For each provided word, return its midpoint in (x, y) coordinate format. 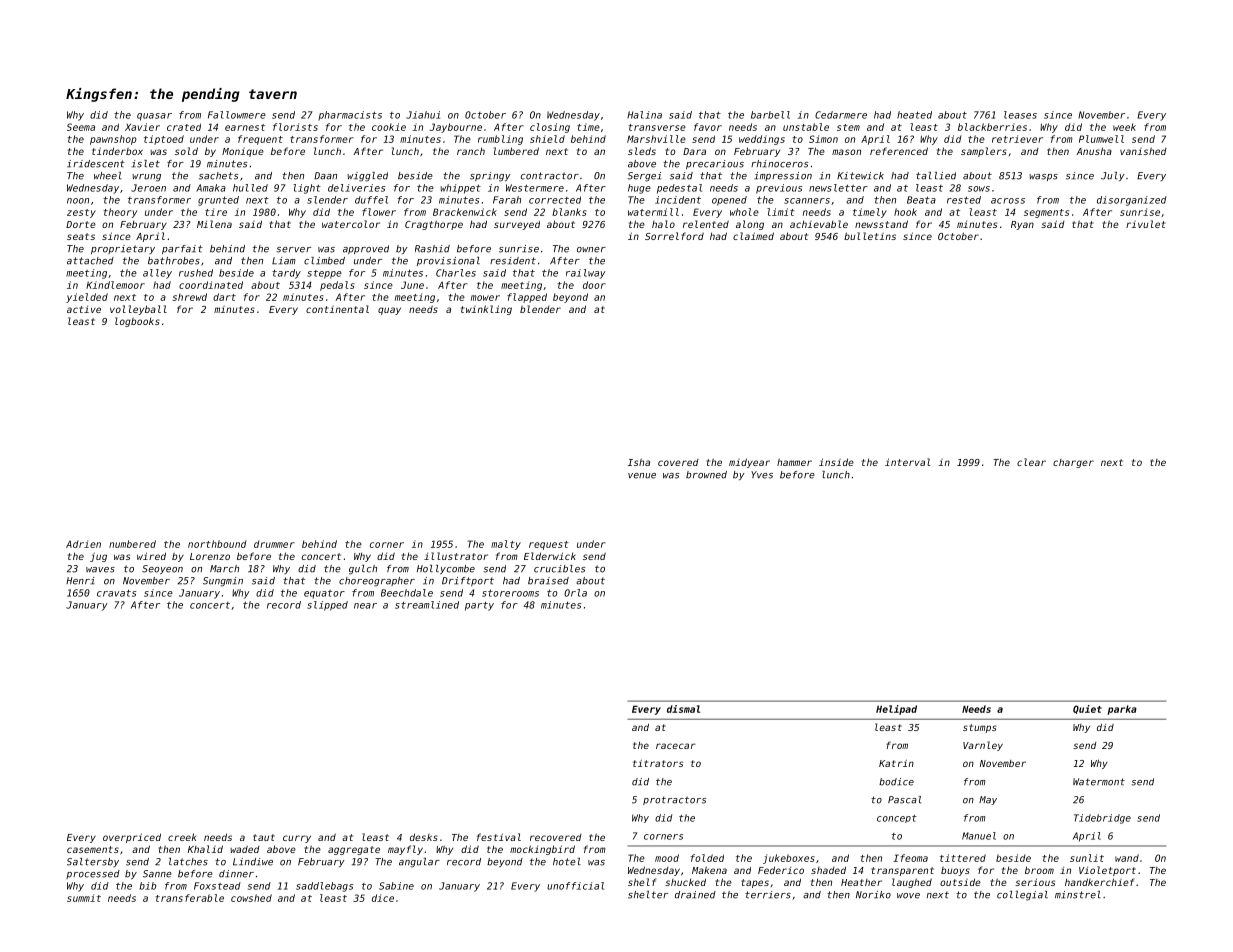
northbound (217, 544)
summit (84, 898)
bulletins (870, 236)
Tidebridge (1102, 819)
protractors (674, 800)
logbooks (137, 322)
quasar (154, 117)
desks (424, 837)
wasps (1043, 177)
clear (1031, 462)
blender (540, 309)
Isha (639, 462)
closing (550, 128)
